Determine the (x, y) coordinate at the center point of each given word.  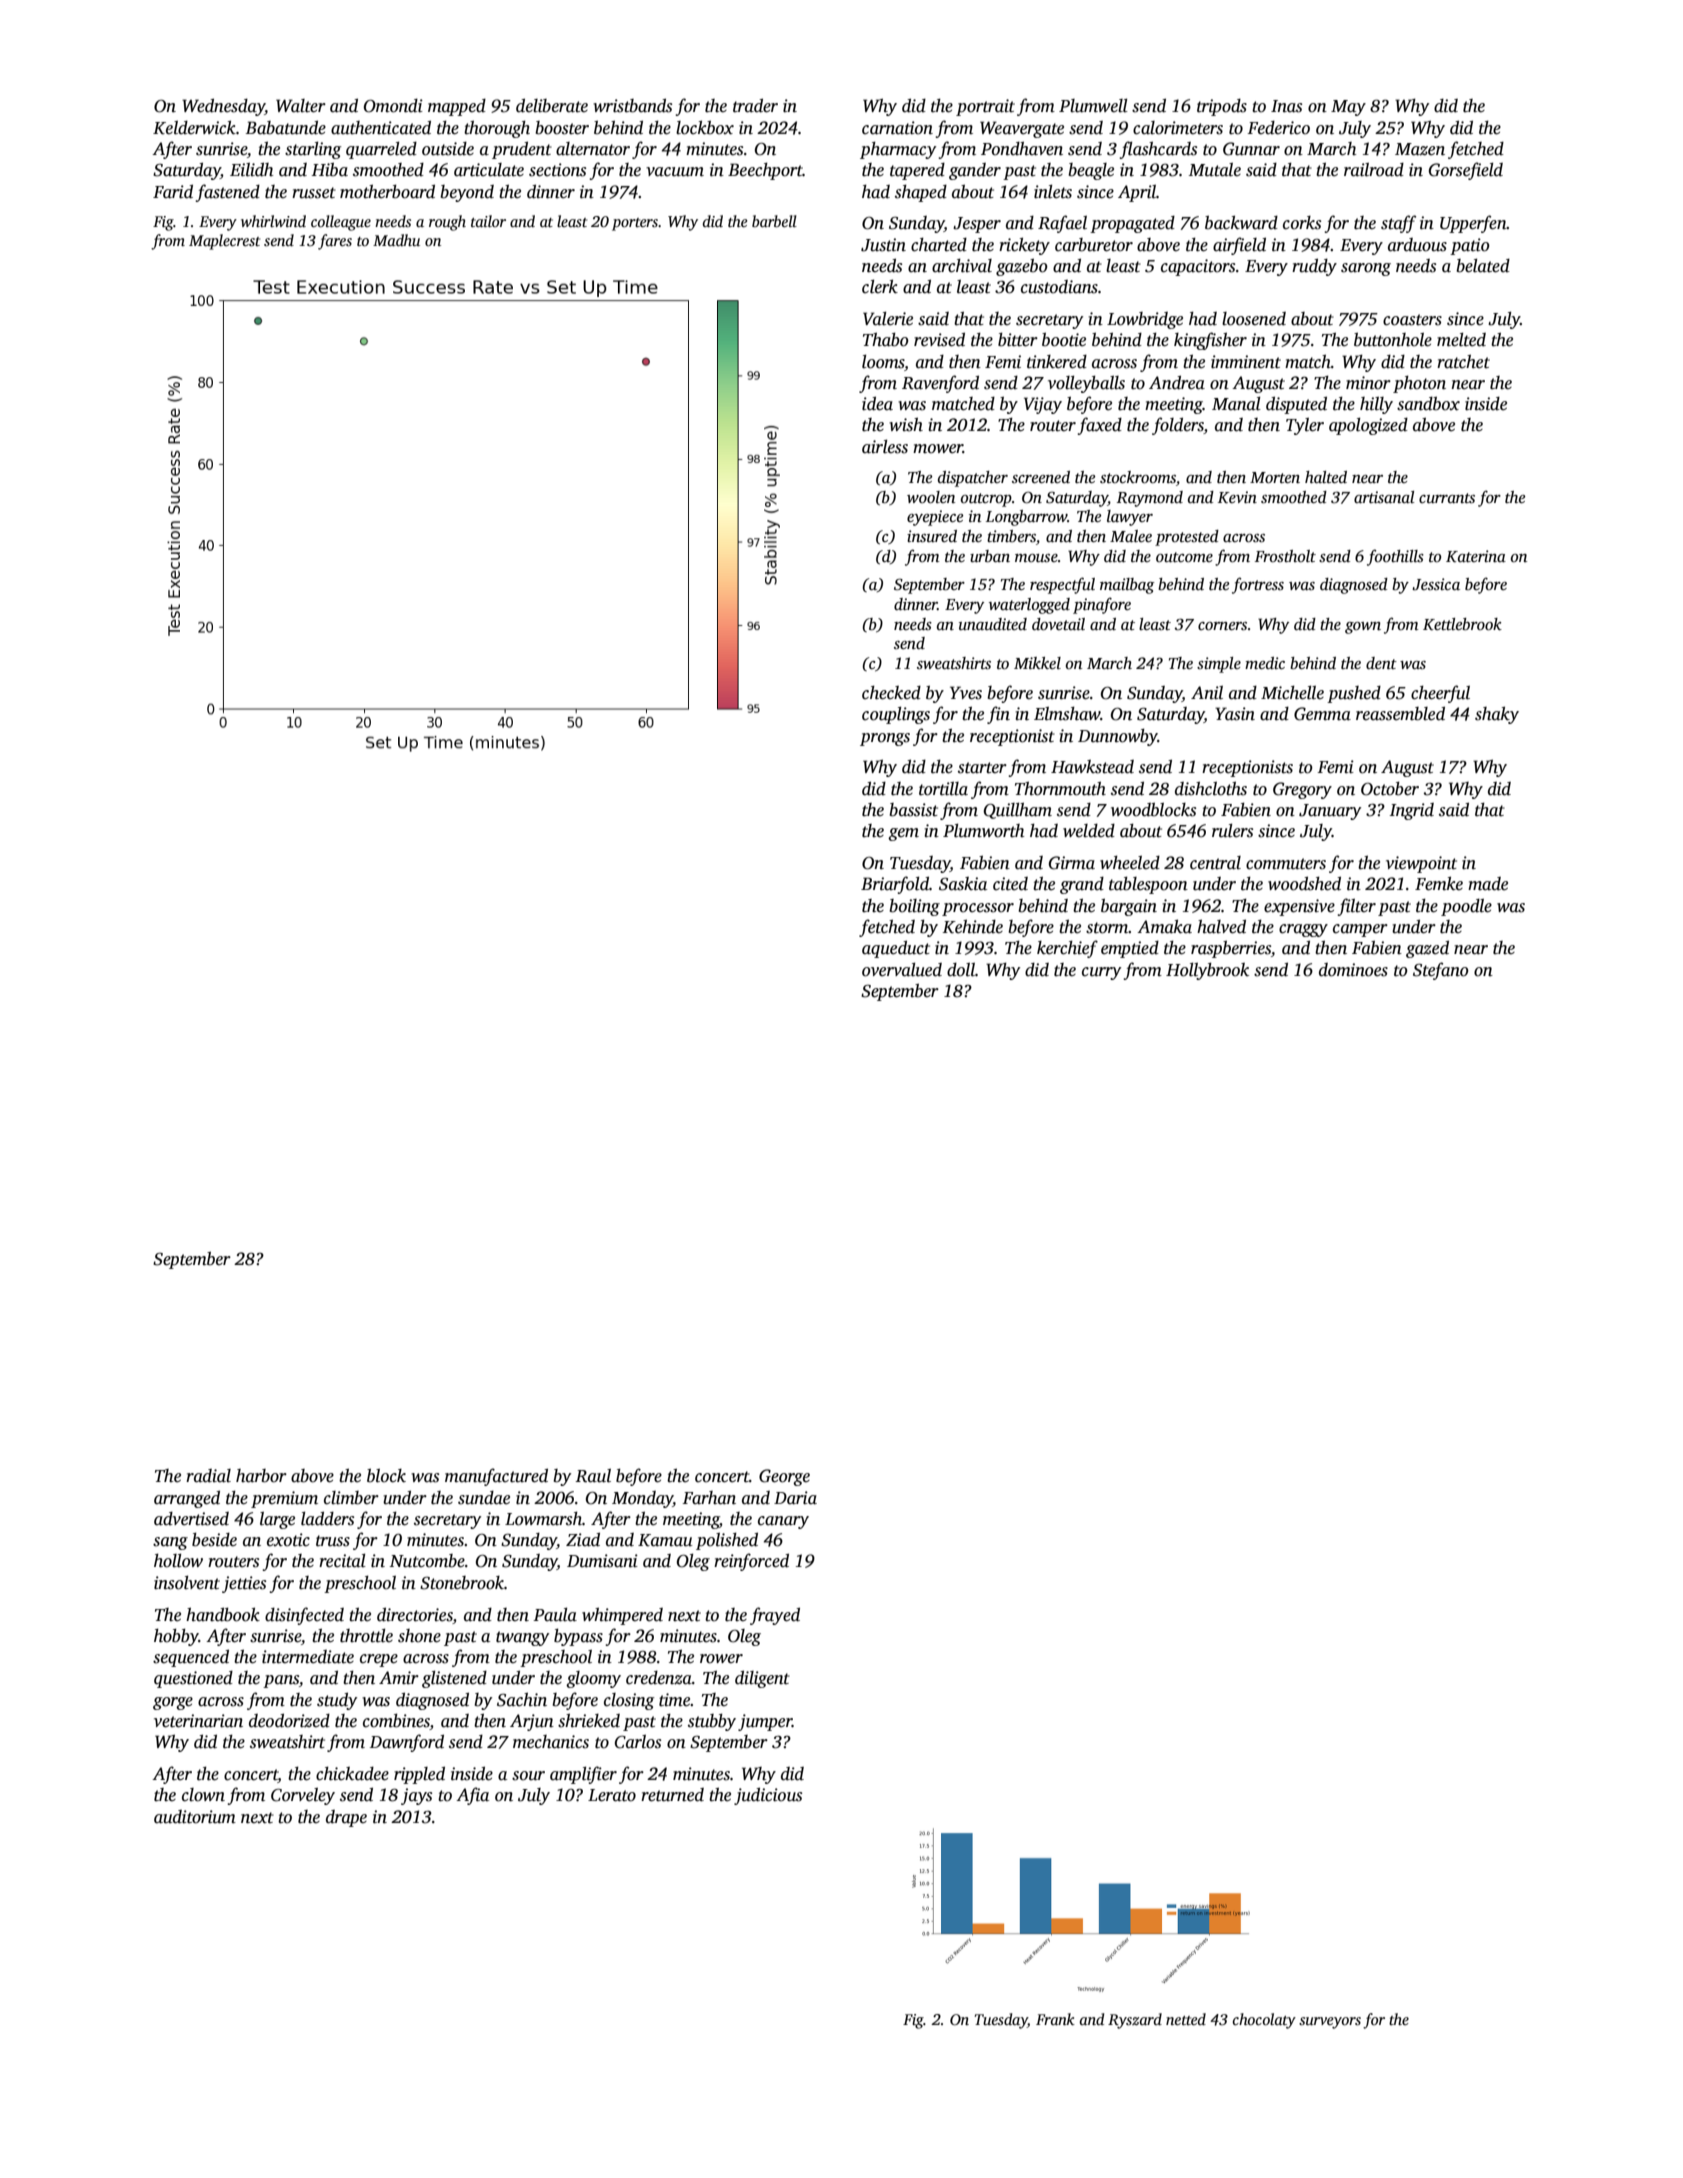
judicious (768, 1796)
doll (961, 970)
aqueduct (896, 949)
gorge (173, 1703)
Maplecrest (224, 242)
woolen (931, 497)
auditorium (195, 1817)
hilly (1376, 405)
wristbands (632, 106)
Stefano (1441, 971)
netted (1186, 2019)
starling (313, 150)
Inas (1286, 106)
